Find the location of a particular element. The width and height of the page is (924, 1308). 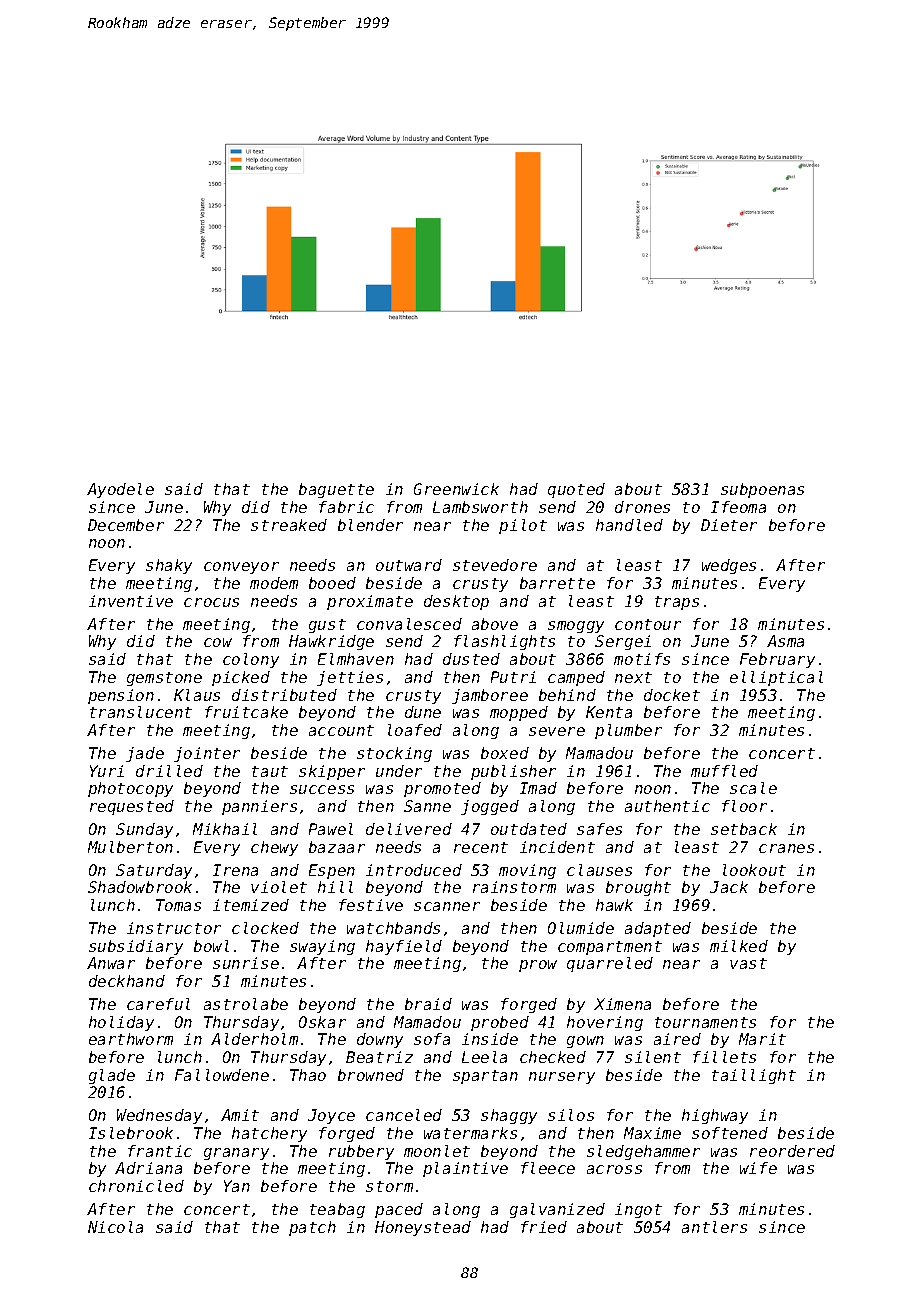

wedges is located at coordinates (729, 566).
